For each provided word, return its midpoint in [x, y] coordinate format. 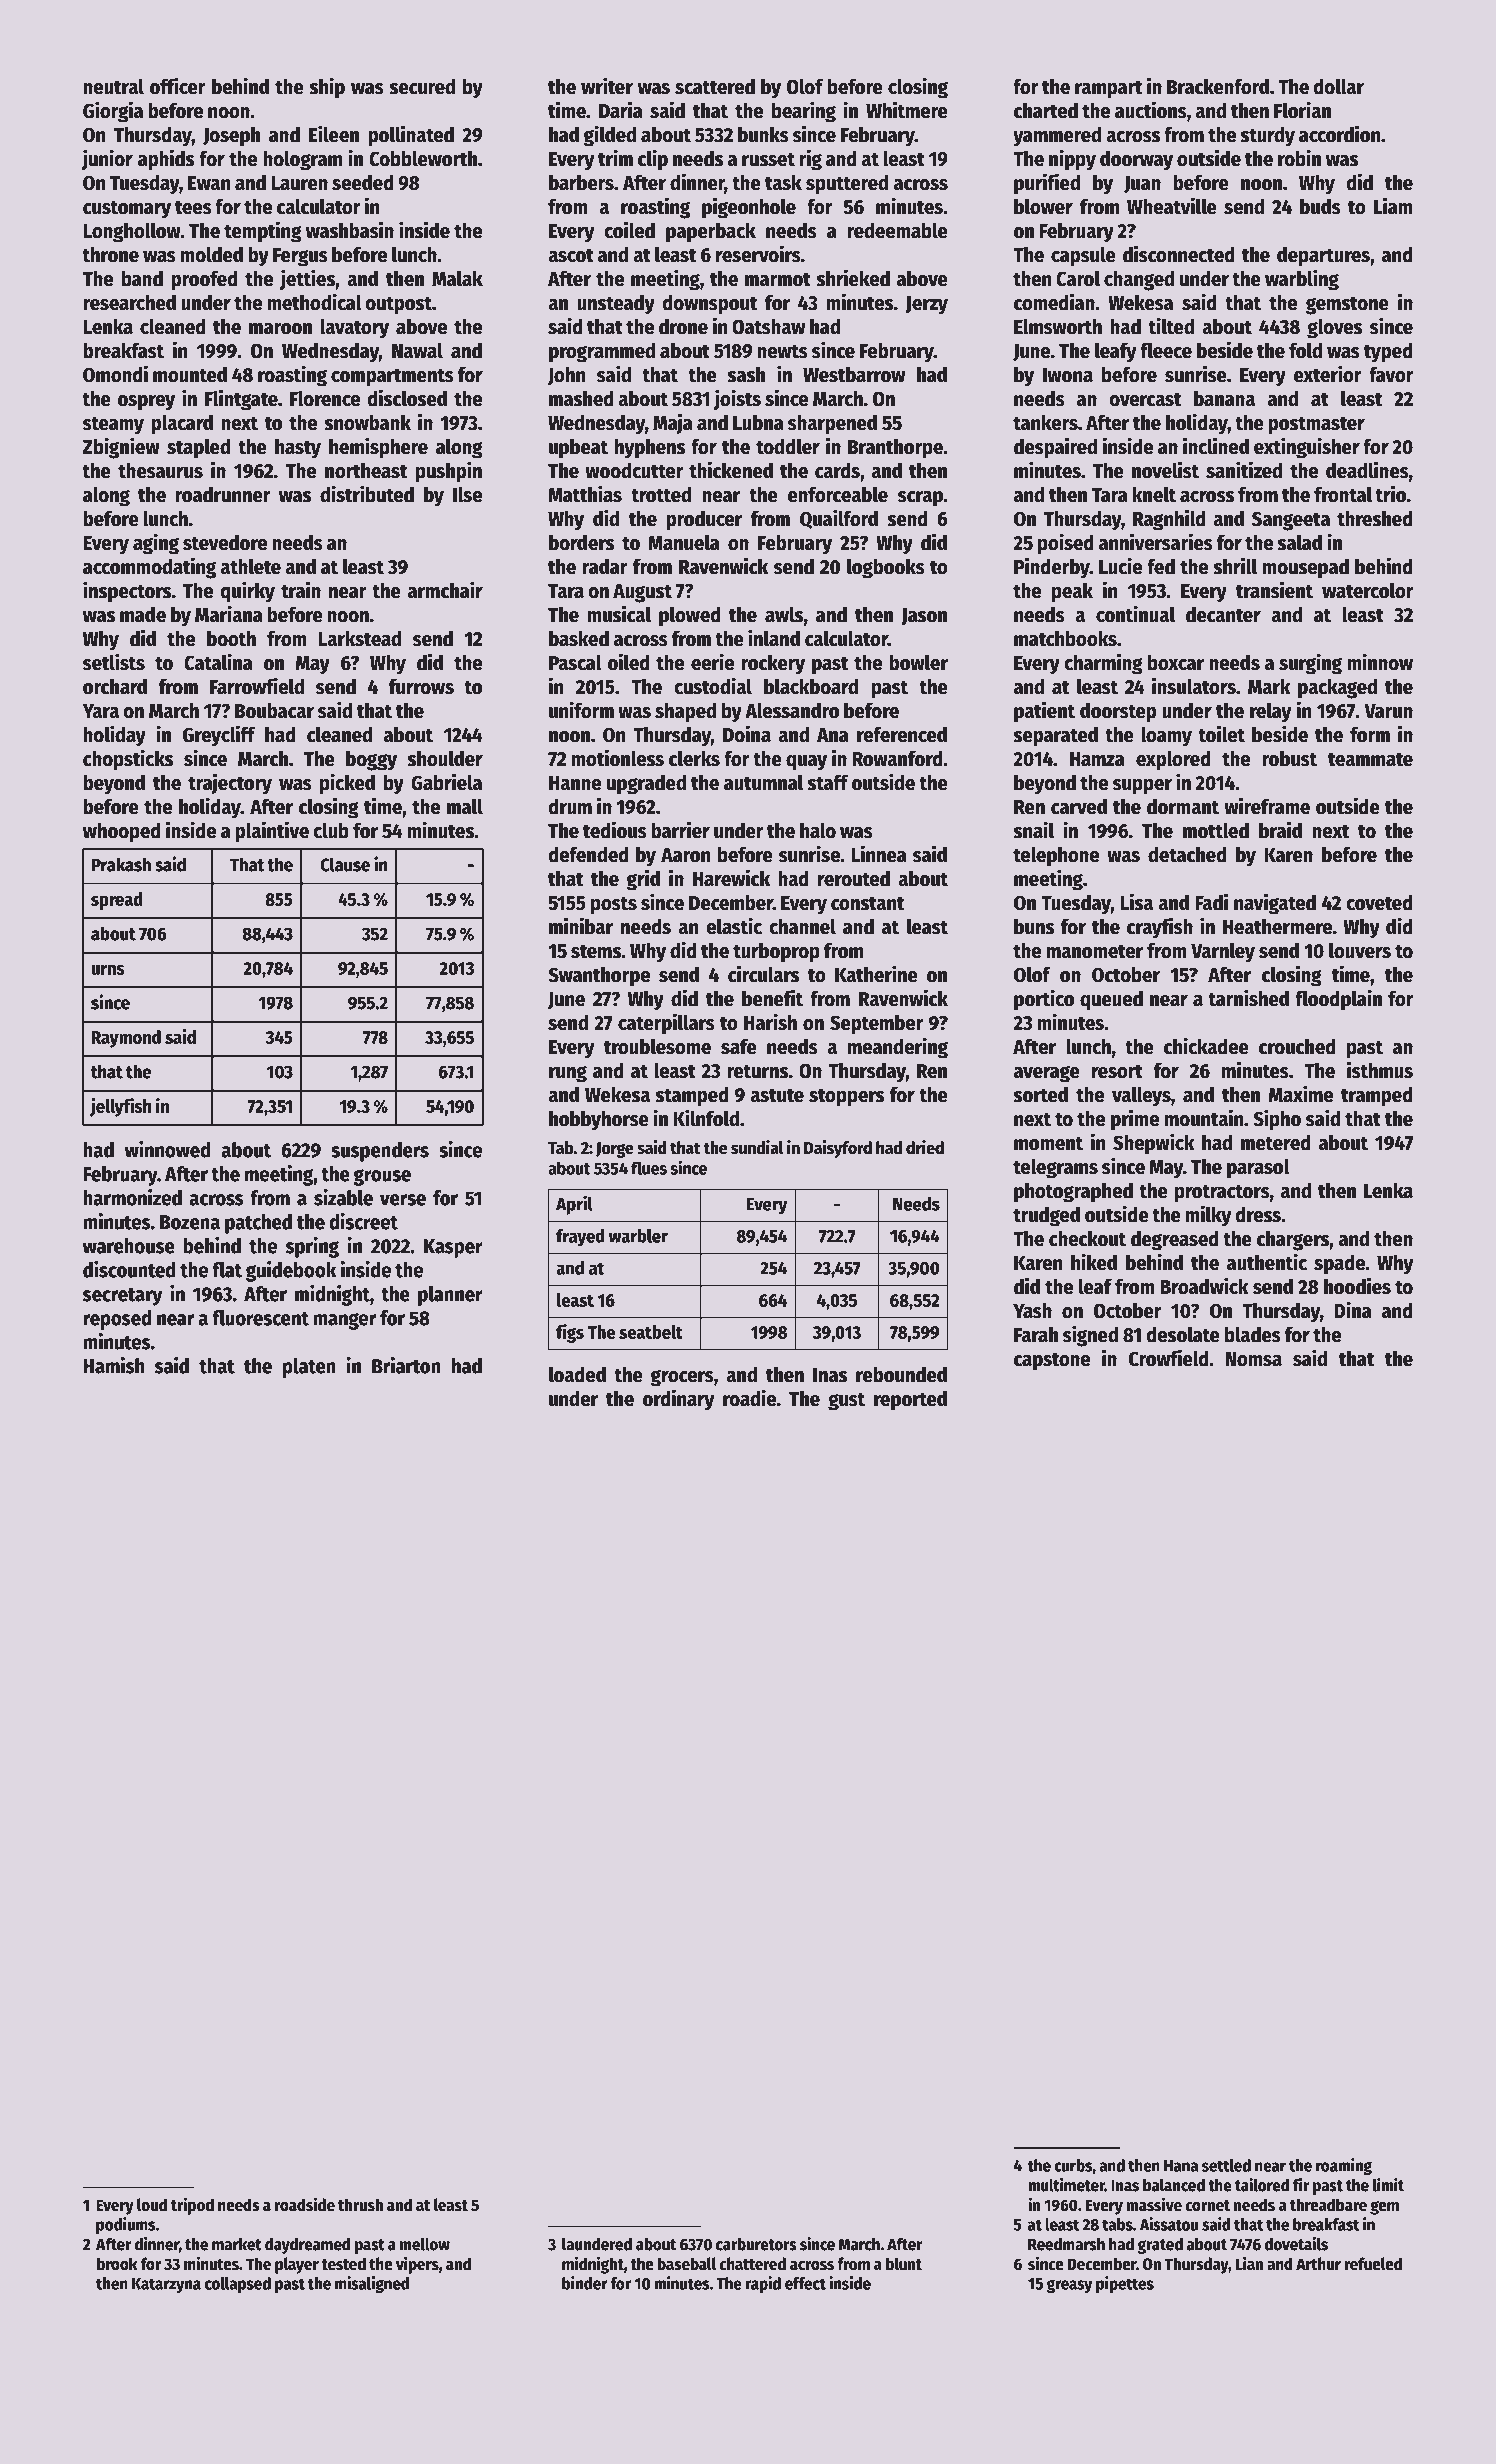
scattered [715, 86]
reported [910, 1401]
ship [327, 88]
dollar [1339, 86]
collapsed [238, 2285]
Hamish [113, 1365]
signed [1090, 1336]
